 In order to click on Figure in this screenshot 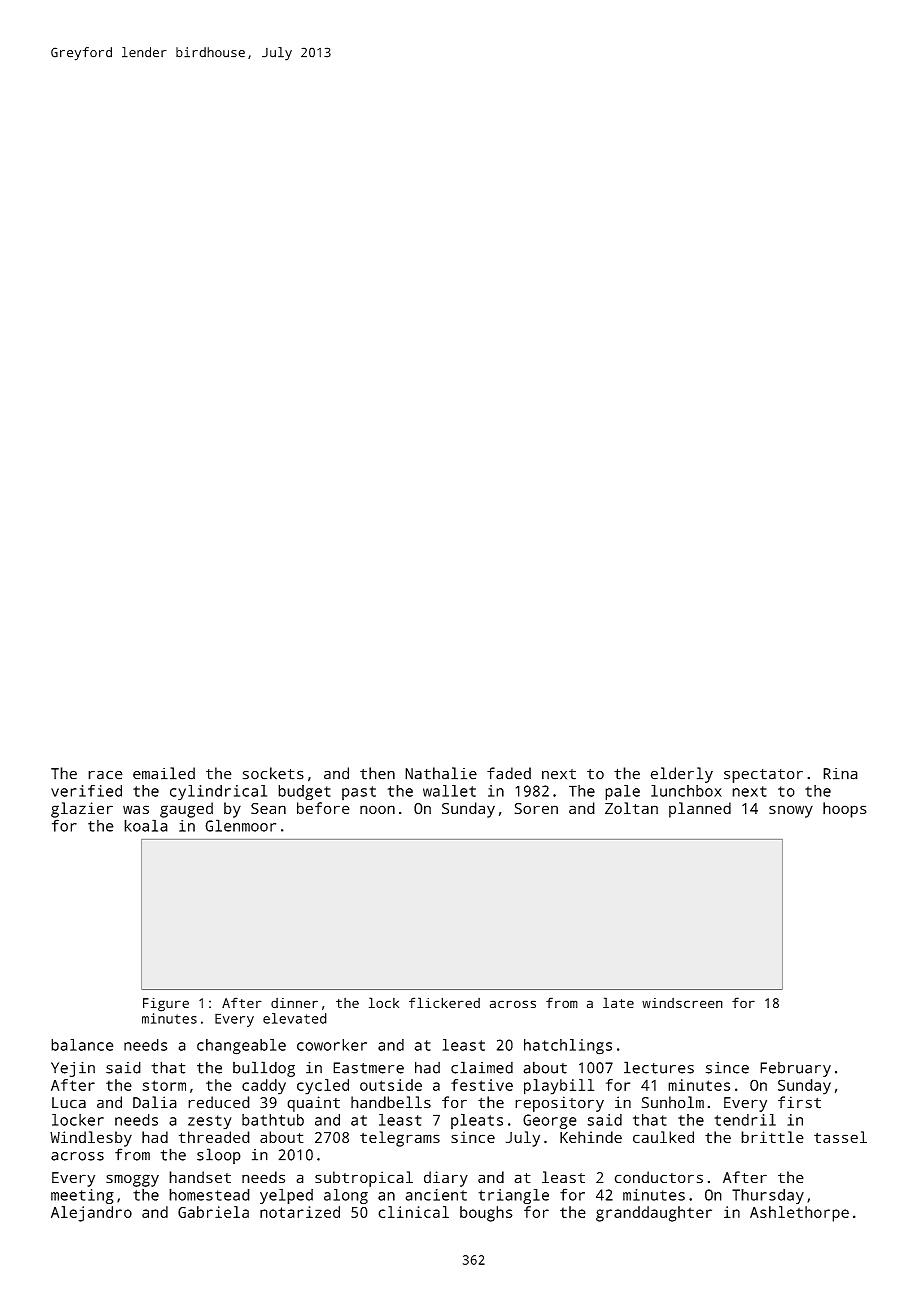, I will do `click(166, 1005)`.
